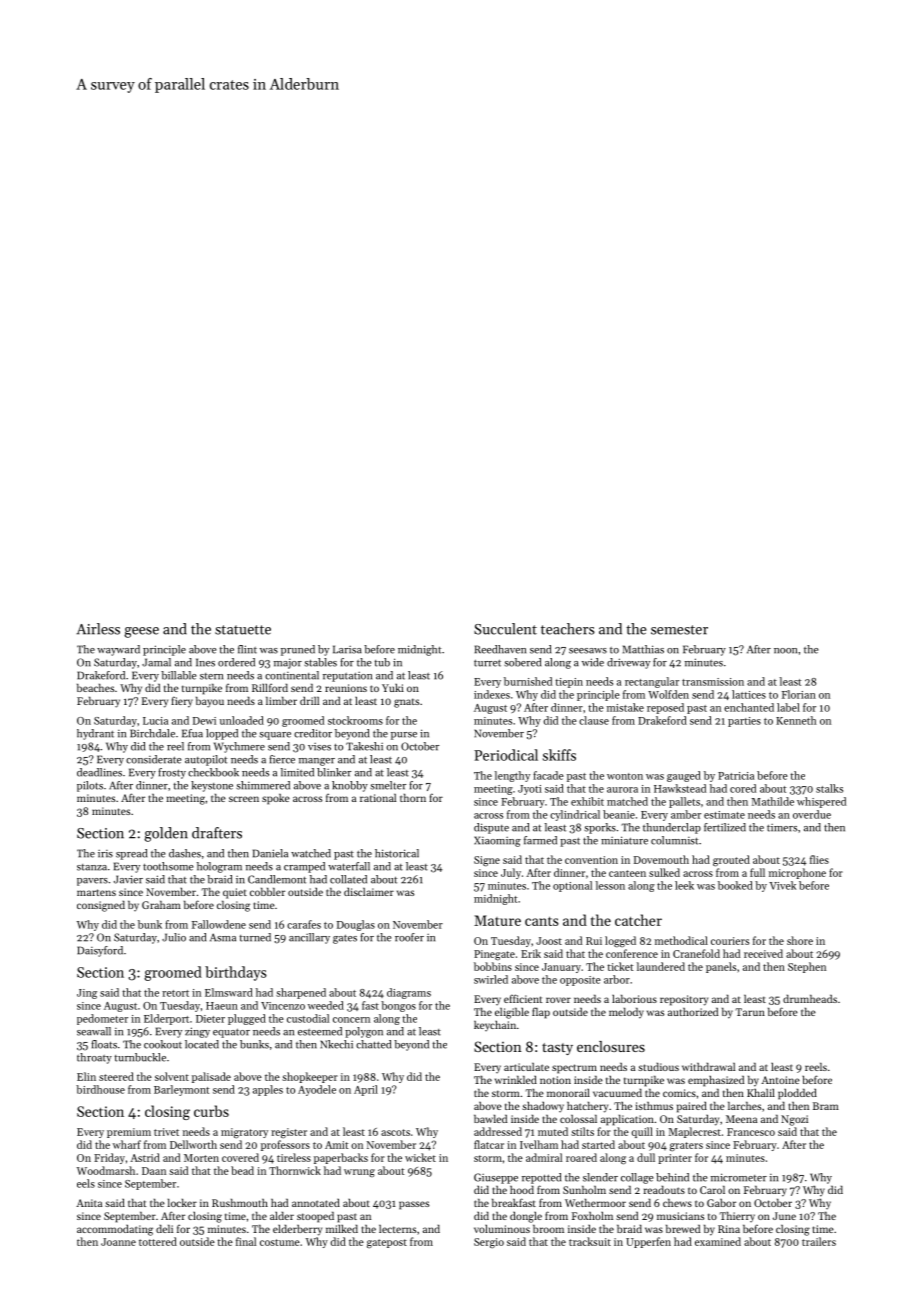 This page has height=1308, width=924. Describe the element at coordinates (784, 1216) in the page. I see `June` at that location.
